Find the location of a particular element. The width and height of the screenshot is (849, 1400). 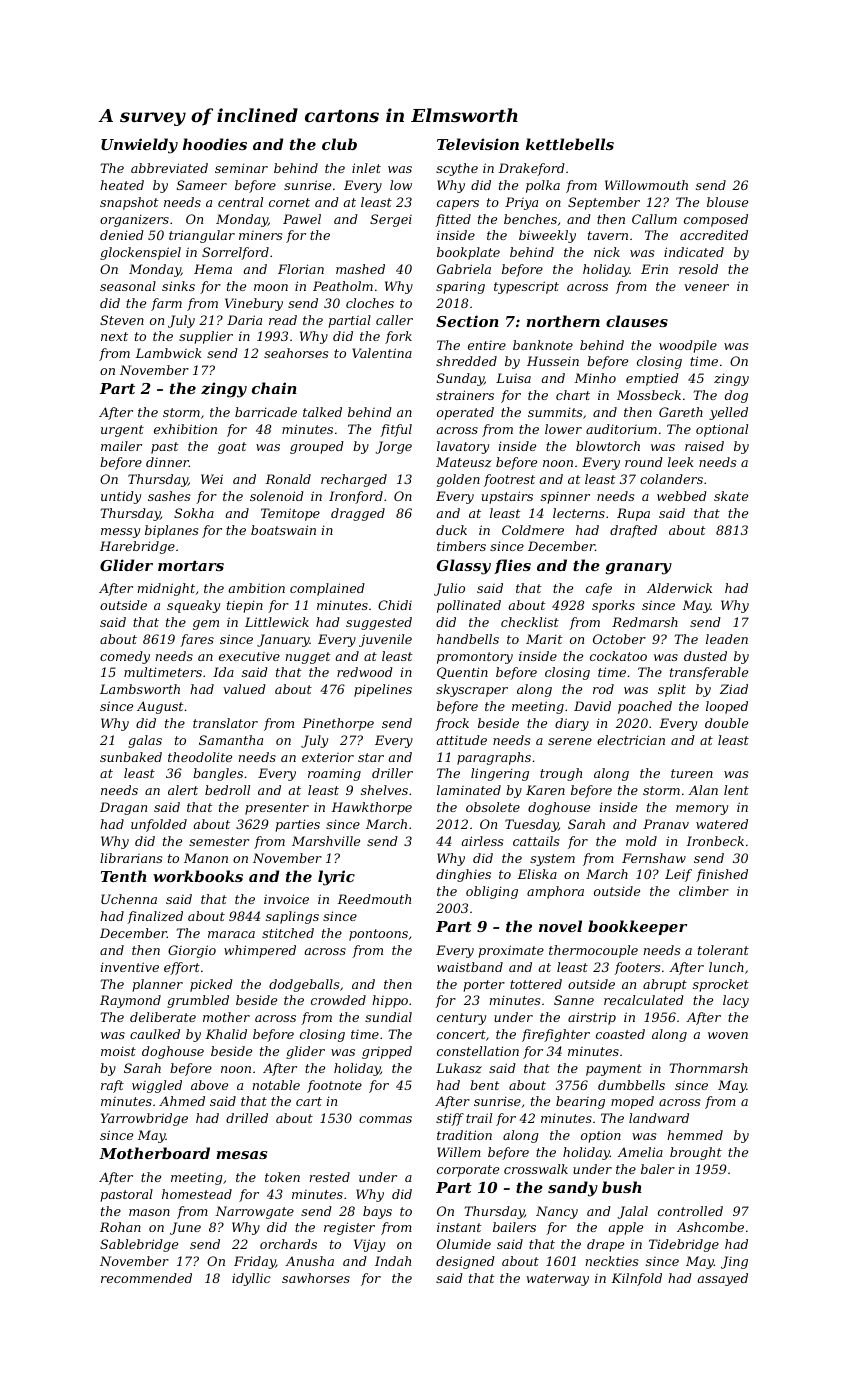

dinghies is located at coordinates (463, 875).
